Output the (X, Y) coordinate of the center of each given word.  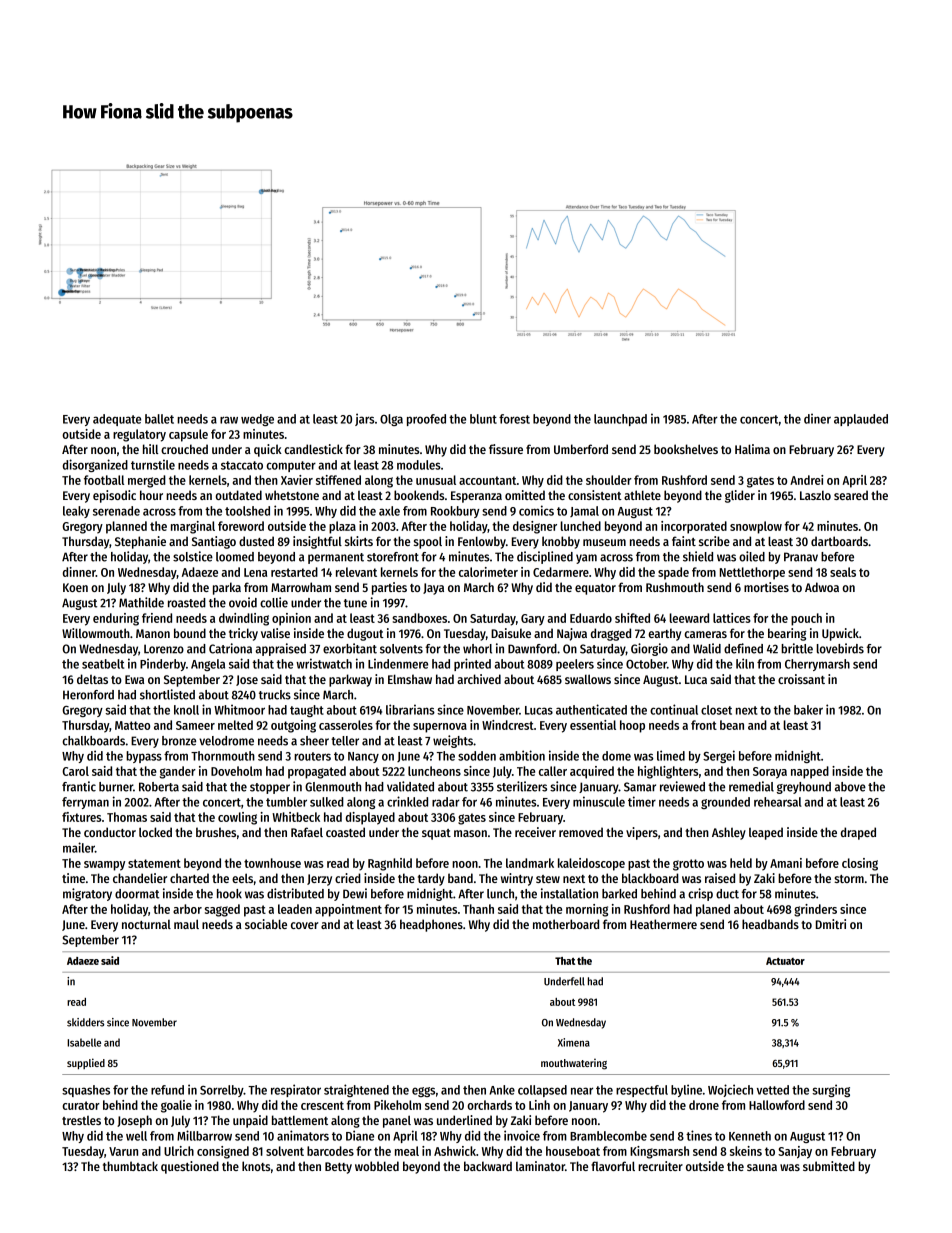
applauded (861, 420)
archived (479, 679)
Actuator (785, 961)
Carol (75, 771)
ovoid (243, 602)
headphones (431, 925)
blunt (483, 419)
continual (674, 709)
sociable (266, 924)
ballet (159, 419)
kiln (745, 663)
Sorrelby (222, 1091)
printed (472, 664)
